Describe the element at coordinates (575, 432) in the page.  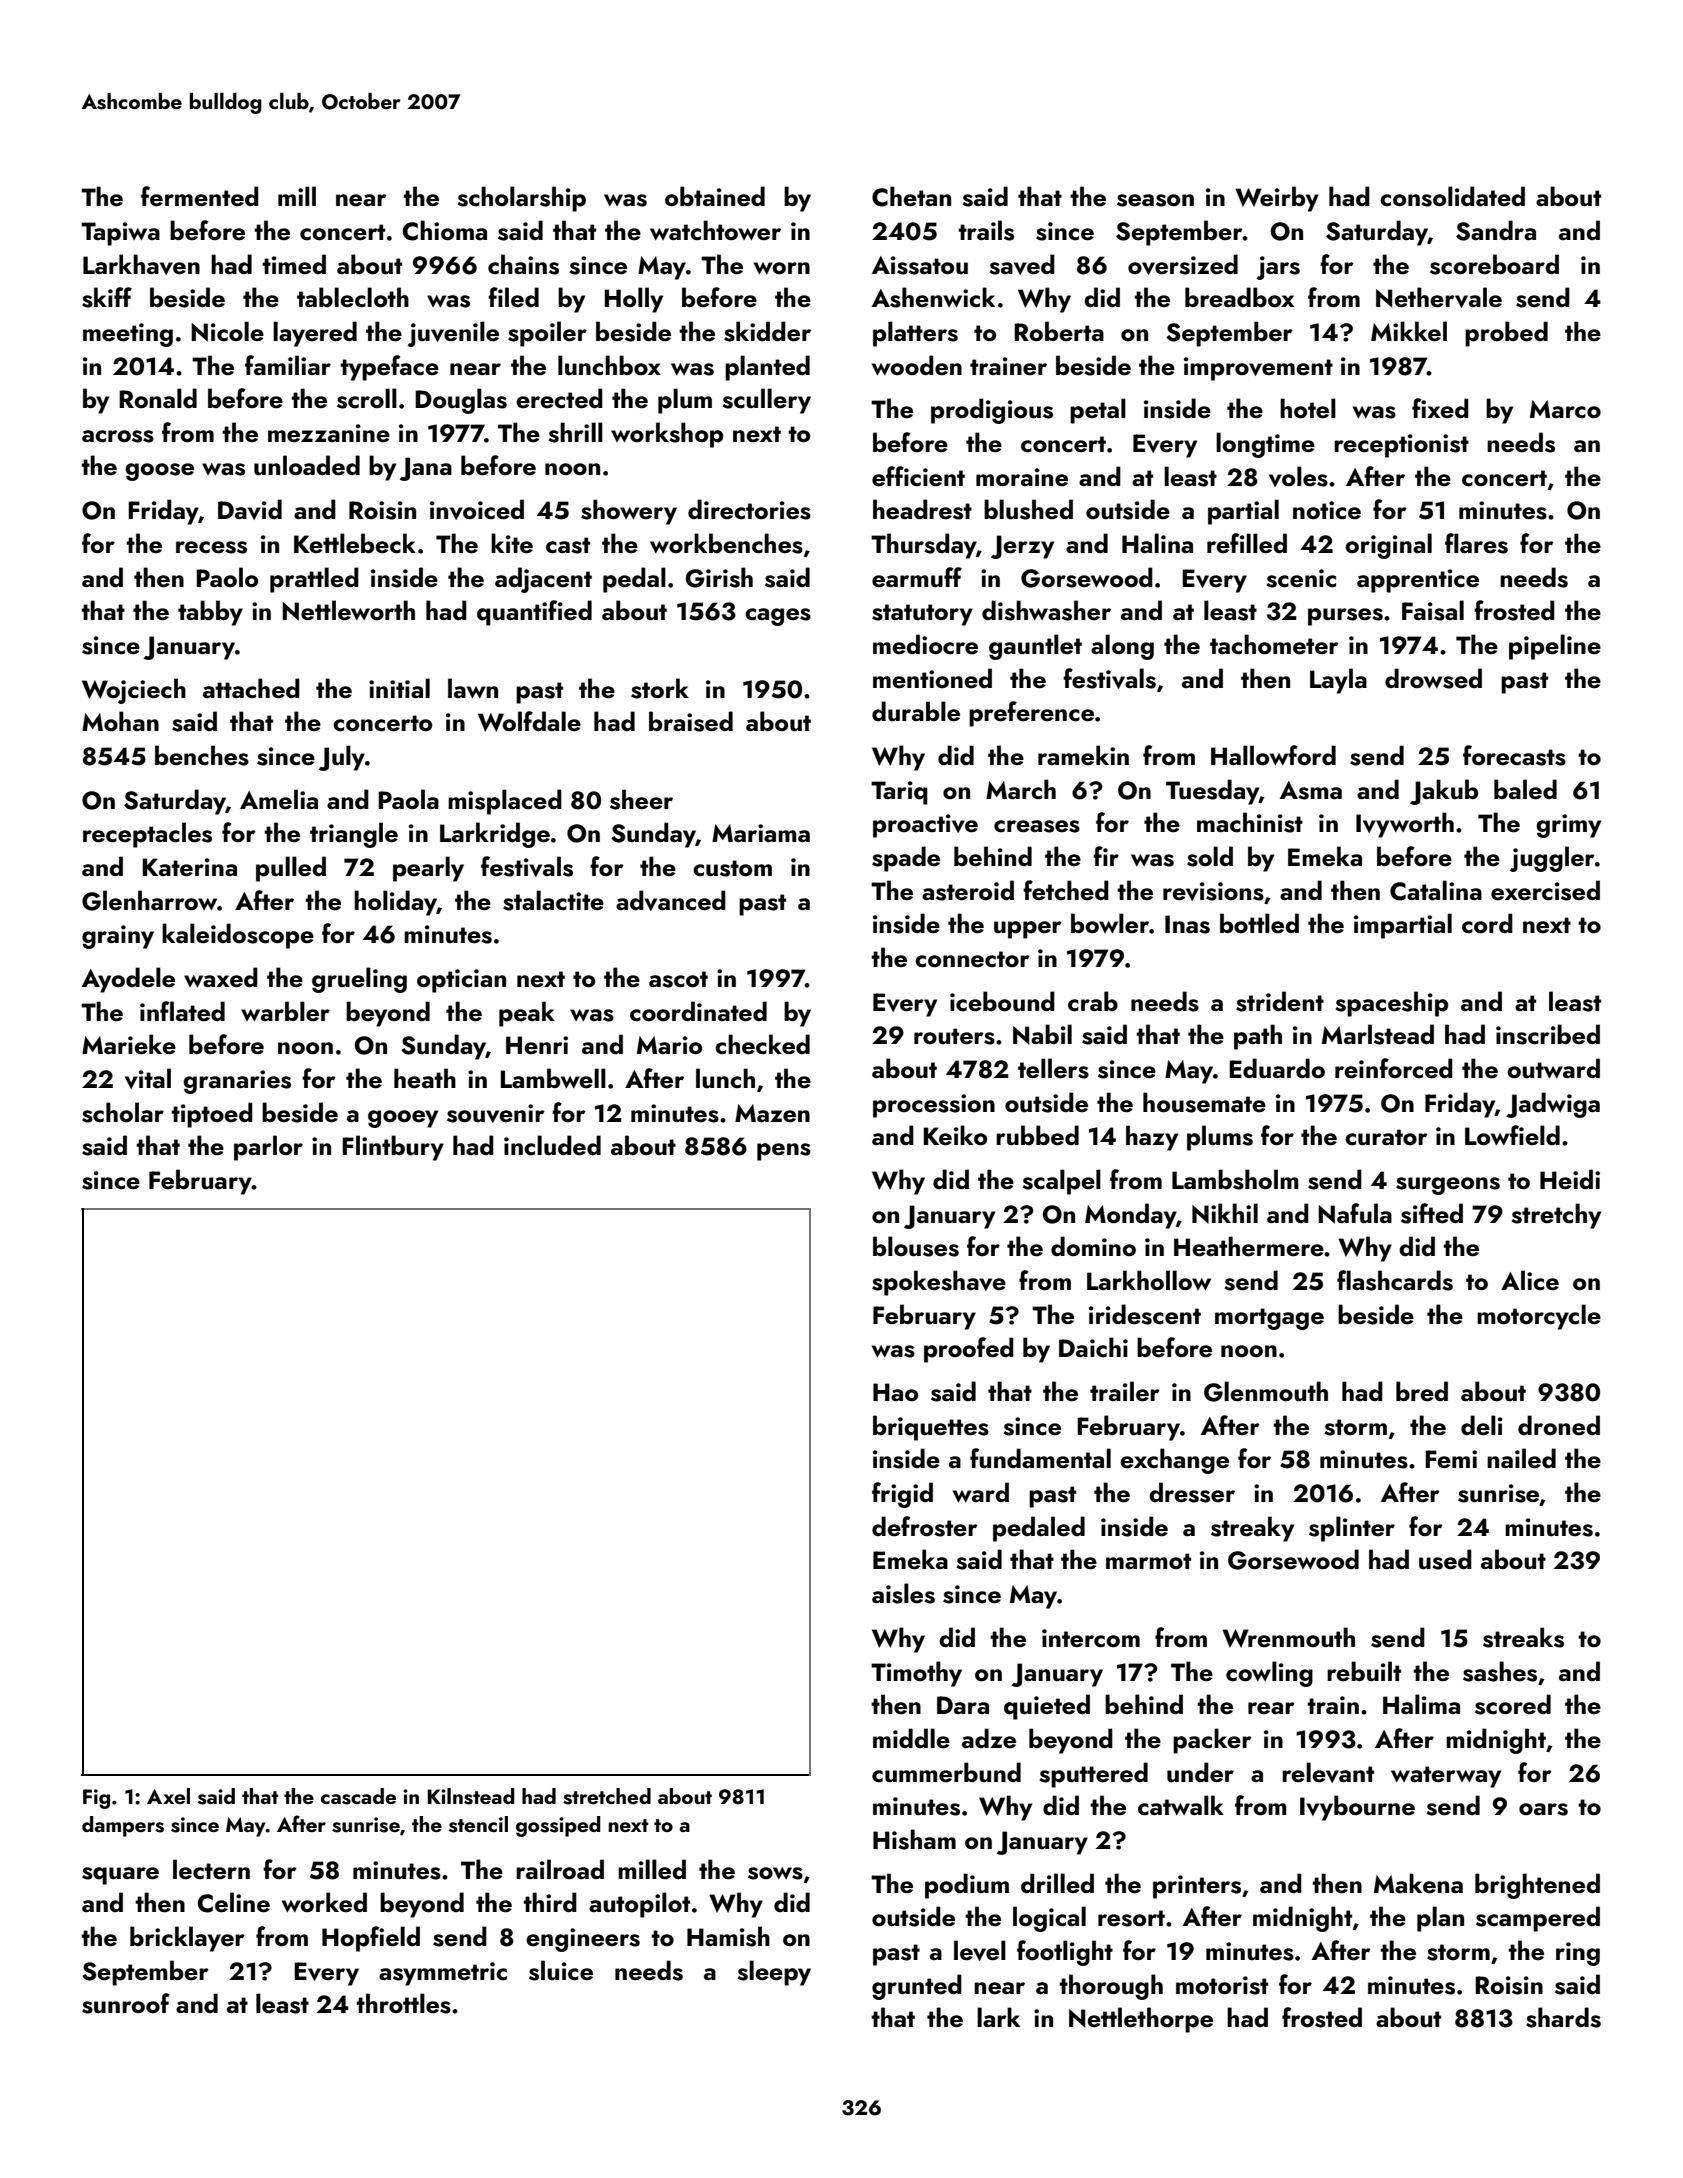
I see `shrill` at that location.
